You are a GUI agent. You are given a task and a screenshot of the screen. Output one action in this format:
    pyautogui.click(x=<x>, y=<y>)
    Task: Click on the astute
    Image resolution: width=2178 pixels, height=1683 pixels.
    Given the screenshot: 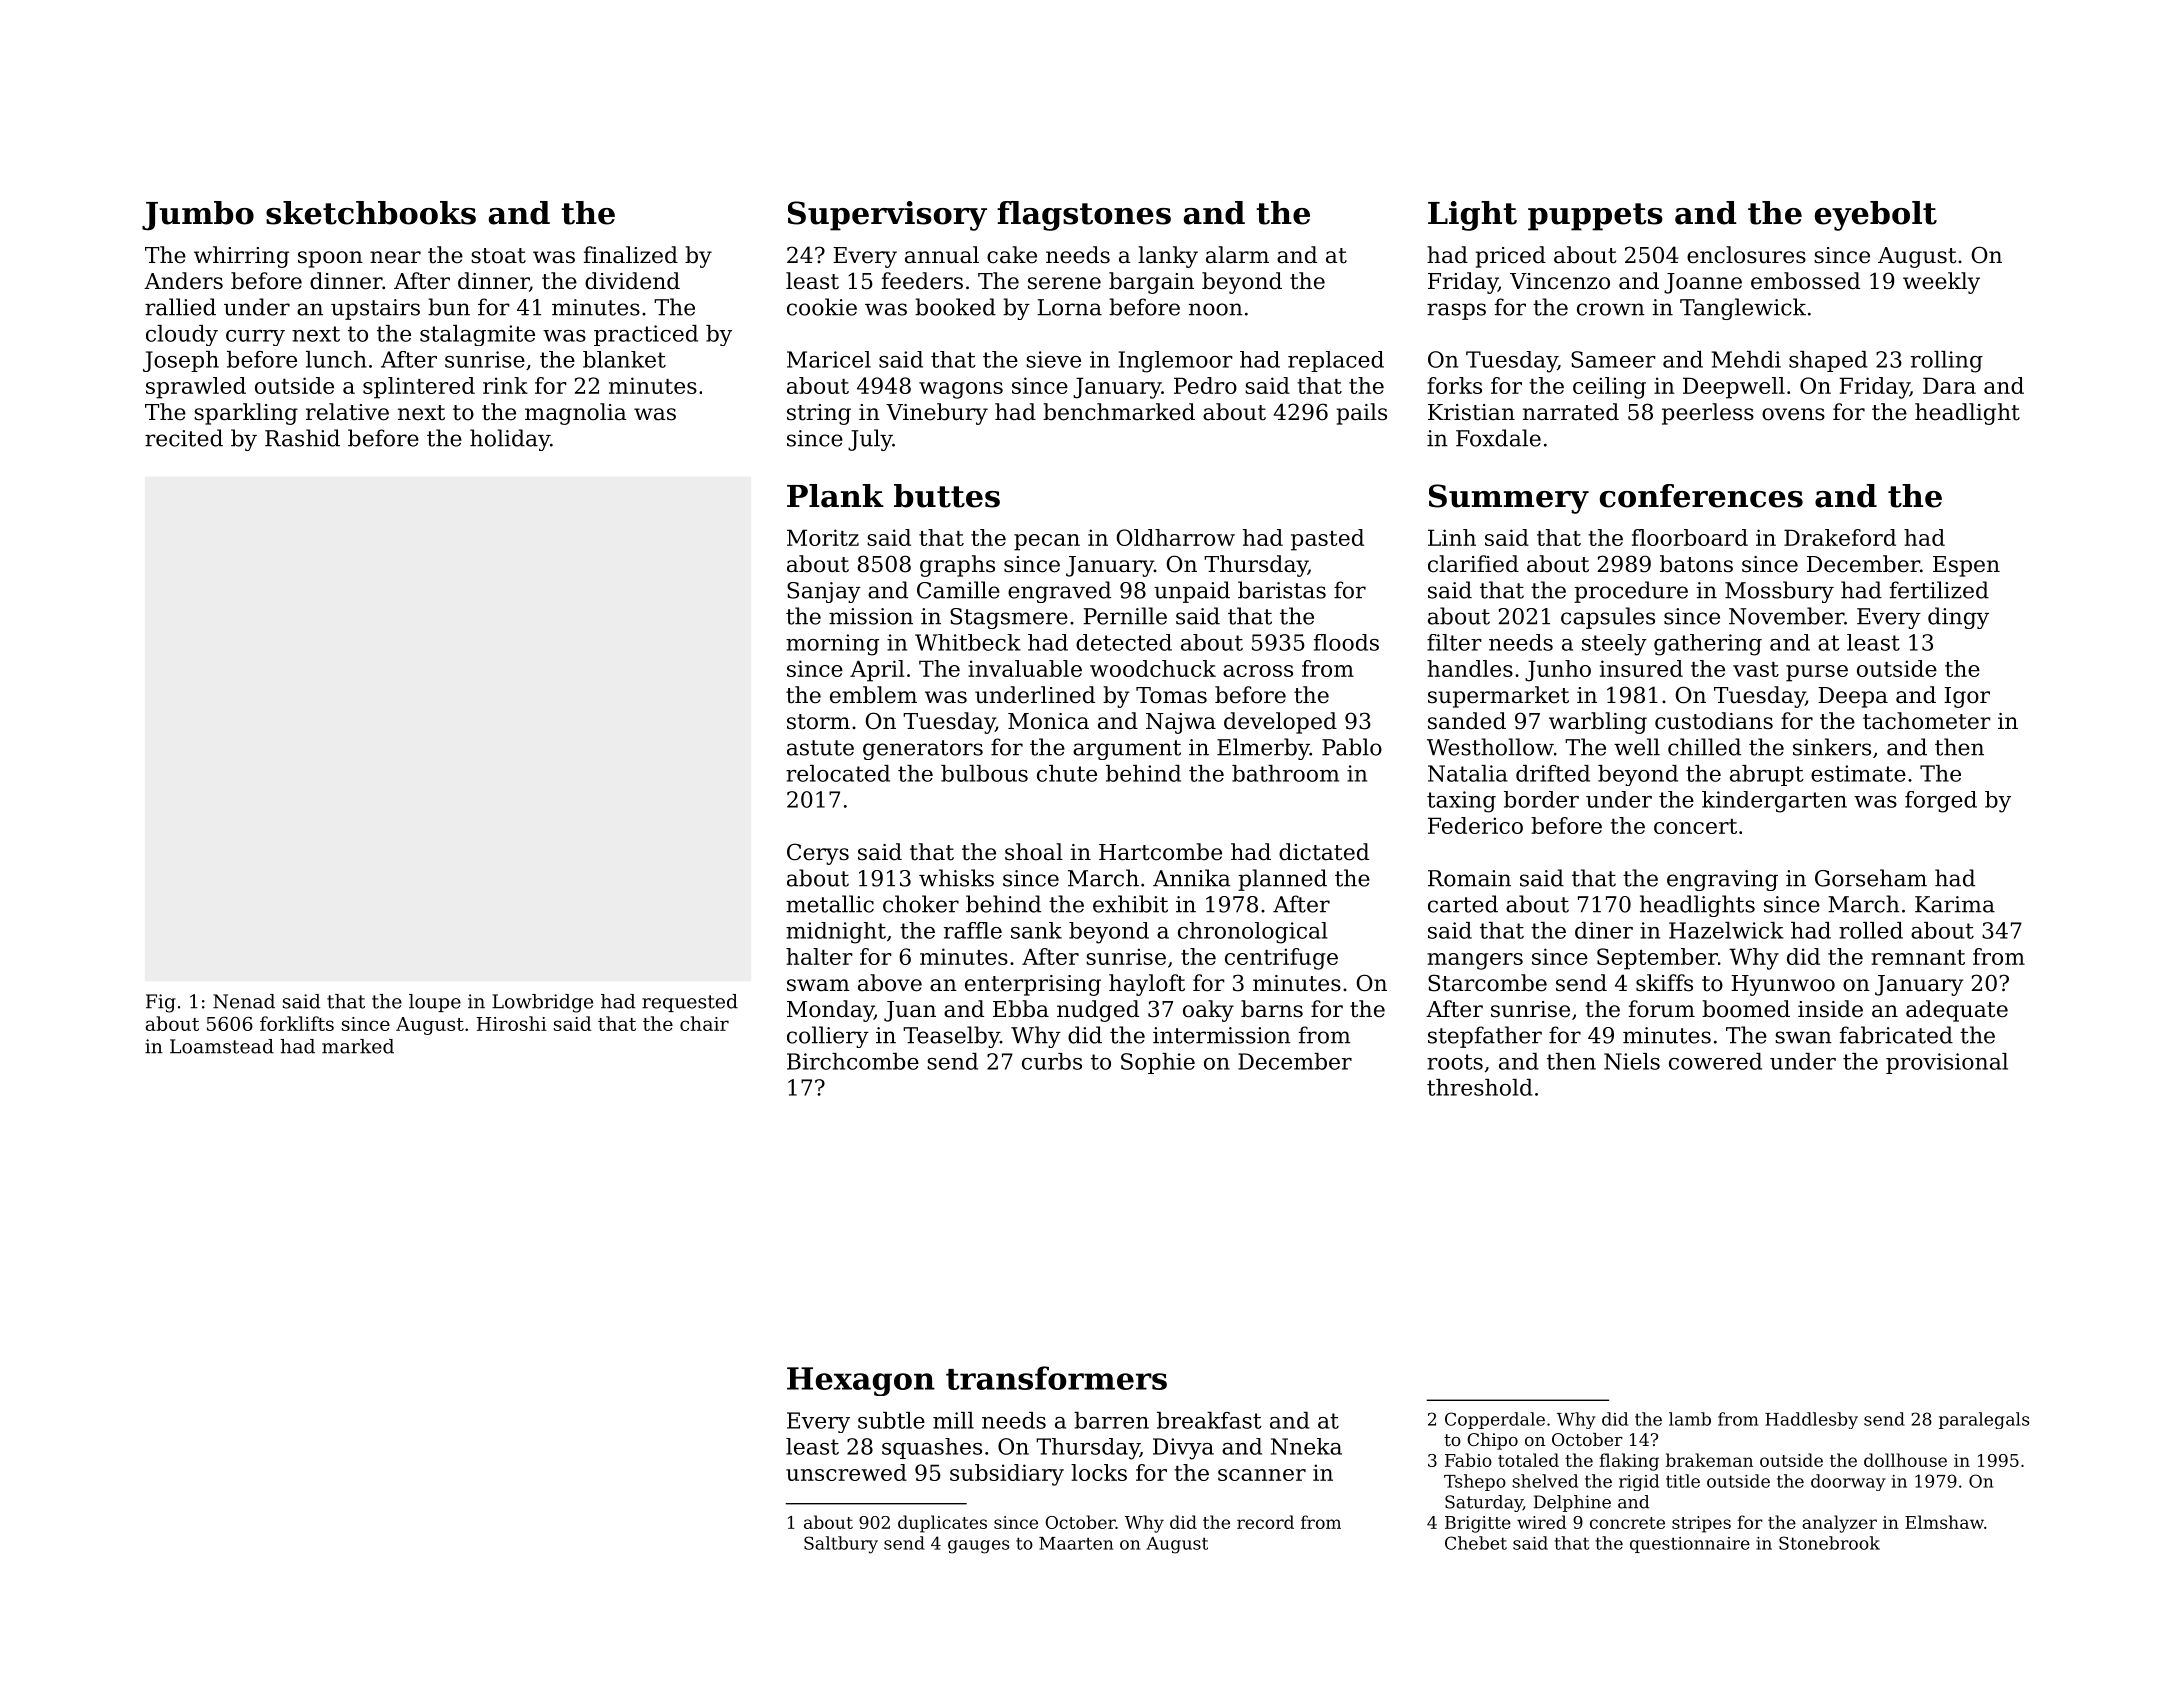 What is the action you would take?
    pyautogui.click(x=820, y=748)
